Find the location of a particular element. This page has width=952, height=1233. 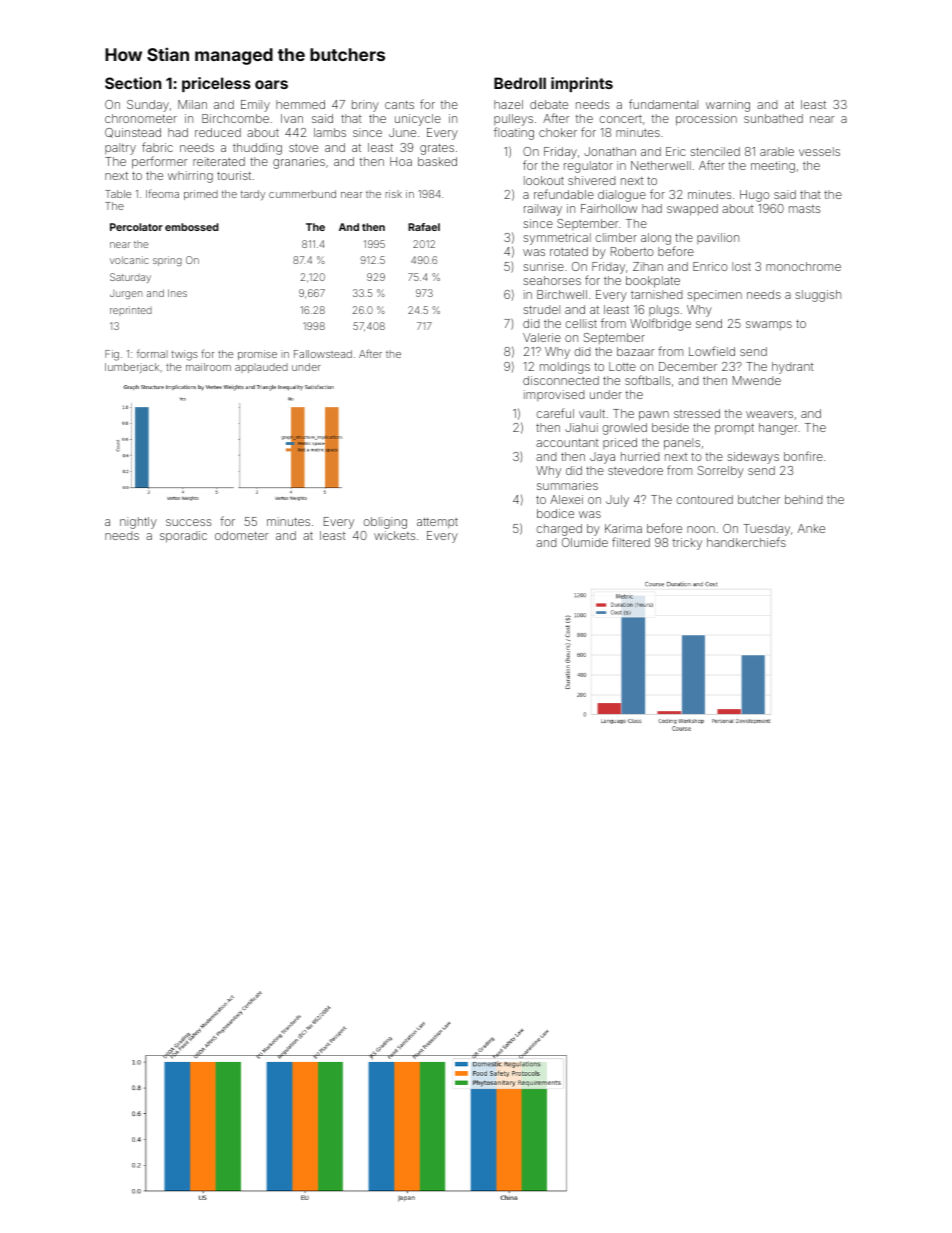

specimen is located at coordinates (714, 296).
